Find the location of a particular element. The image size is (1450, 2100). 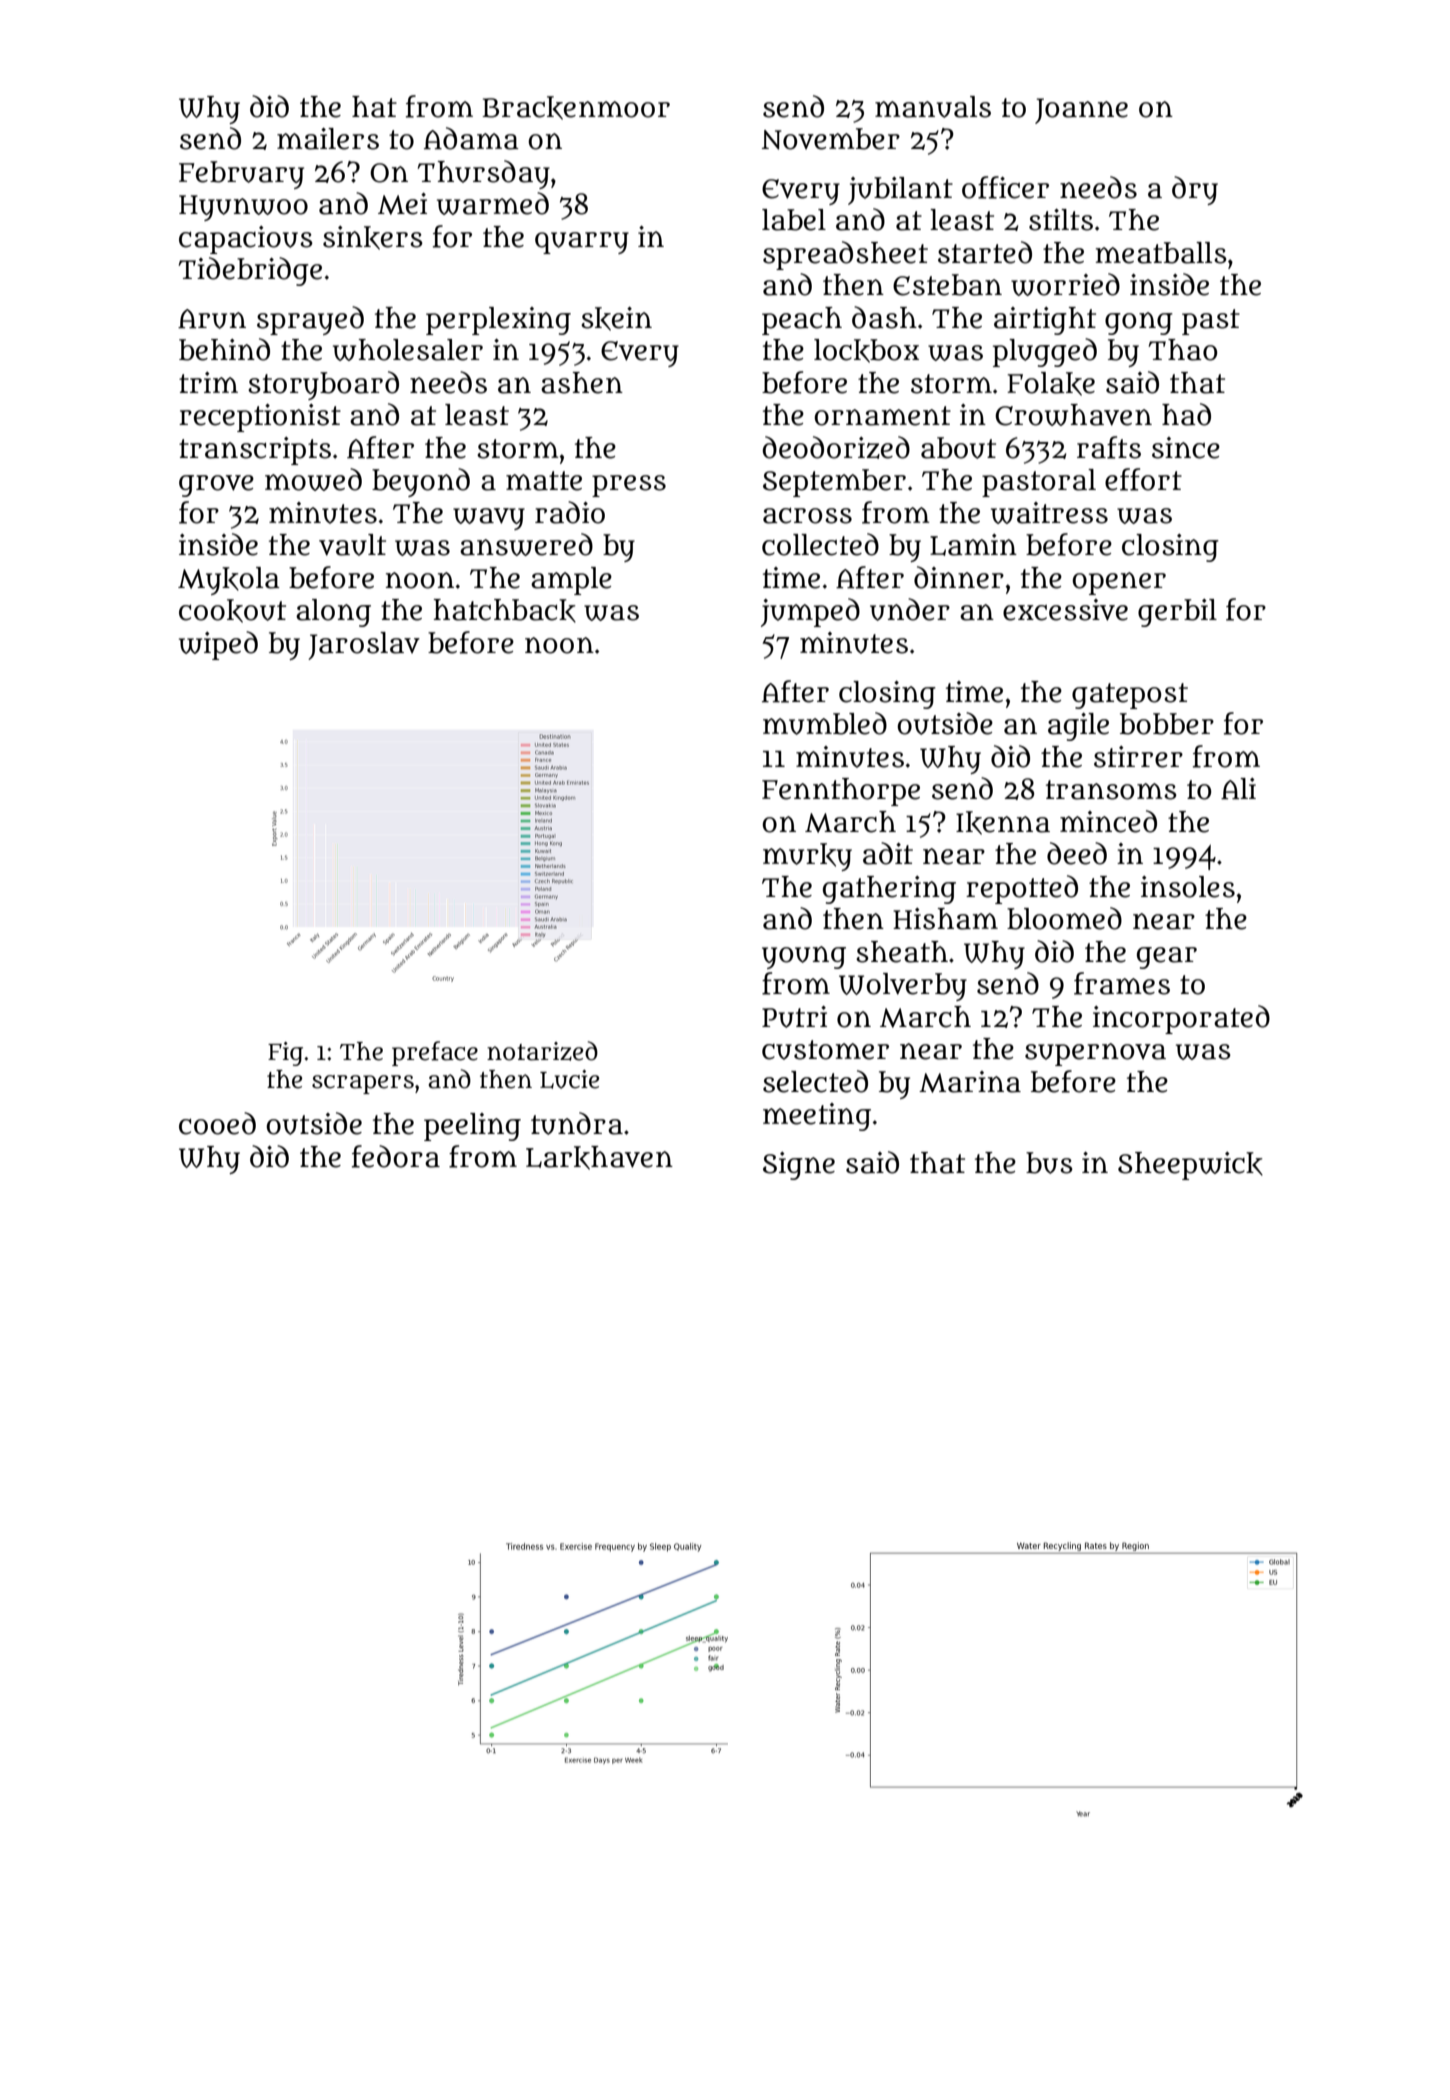

young is located at coordinates (804, 957).
